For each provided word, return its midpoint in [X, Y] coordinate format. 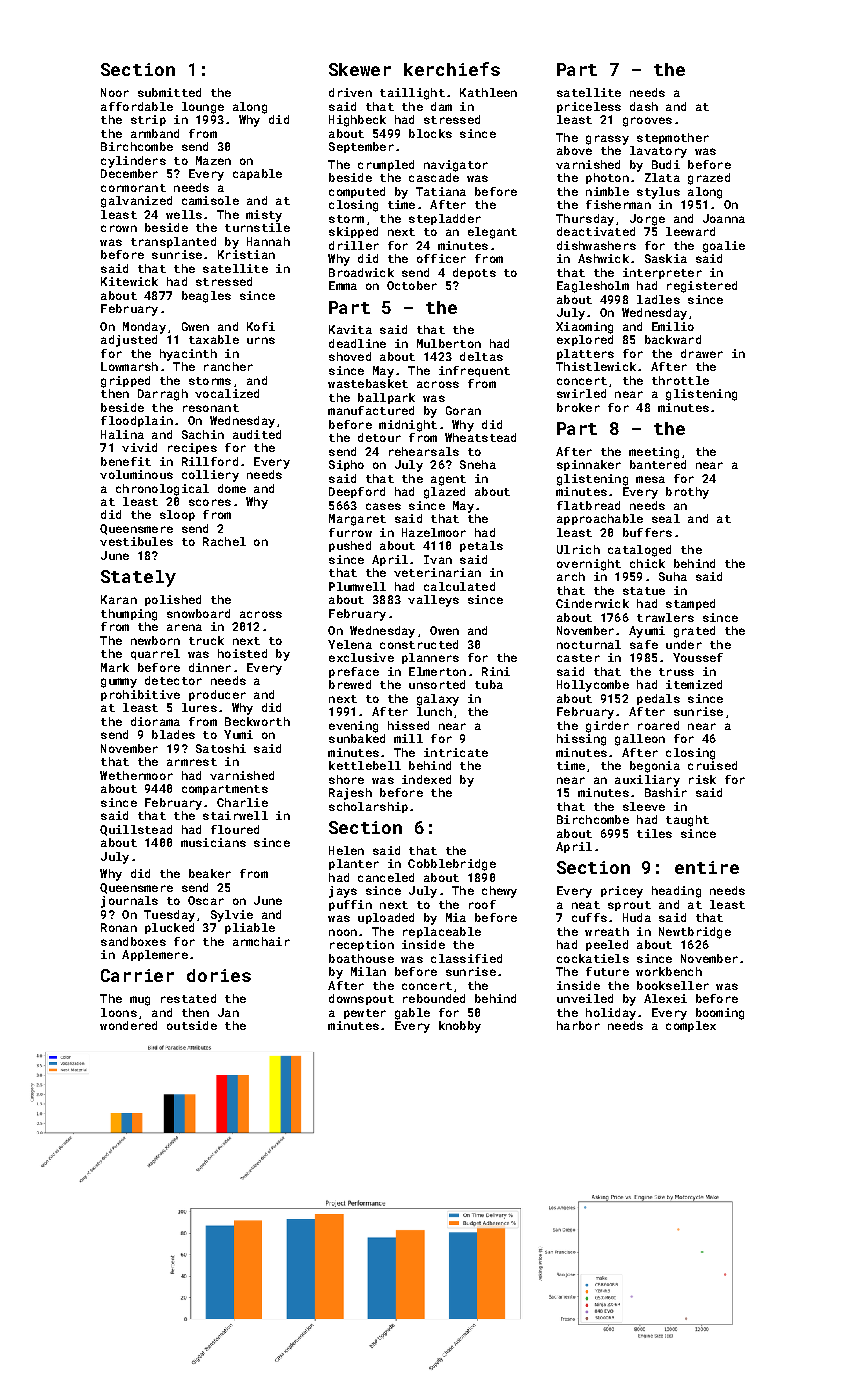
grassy [607, 140]
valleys [433, 601]
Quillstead [136, 830]
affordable [137, 106]
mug [140, 1001]
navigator [456, 166]
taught [687, 821]
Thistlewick [596, 366]
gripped [125, 382]
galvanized [136, 202]
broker [578, 407]
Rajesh [350, 794]
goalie [724, 247]
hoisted [242, 653]
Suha [673, 576]
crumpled [386, 165]
